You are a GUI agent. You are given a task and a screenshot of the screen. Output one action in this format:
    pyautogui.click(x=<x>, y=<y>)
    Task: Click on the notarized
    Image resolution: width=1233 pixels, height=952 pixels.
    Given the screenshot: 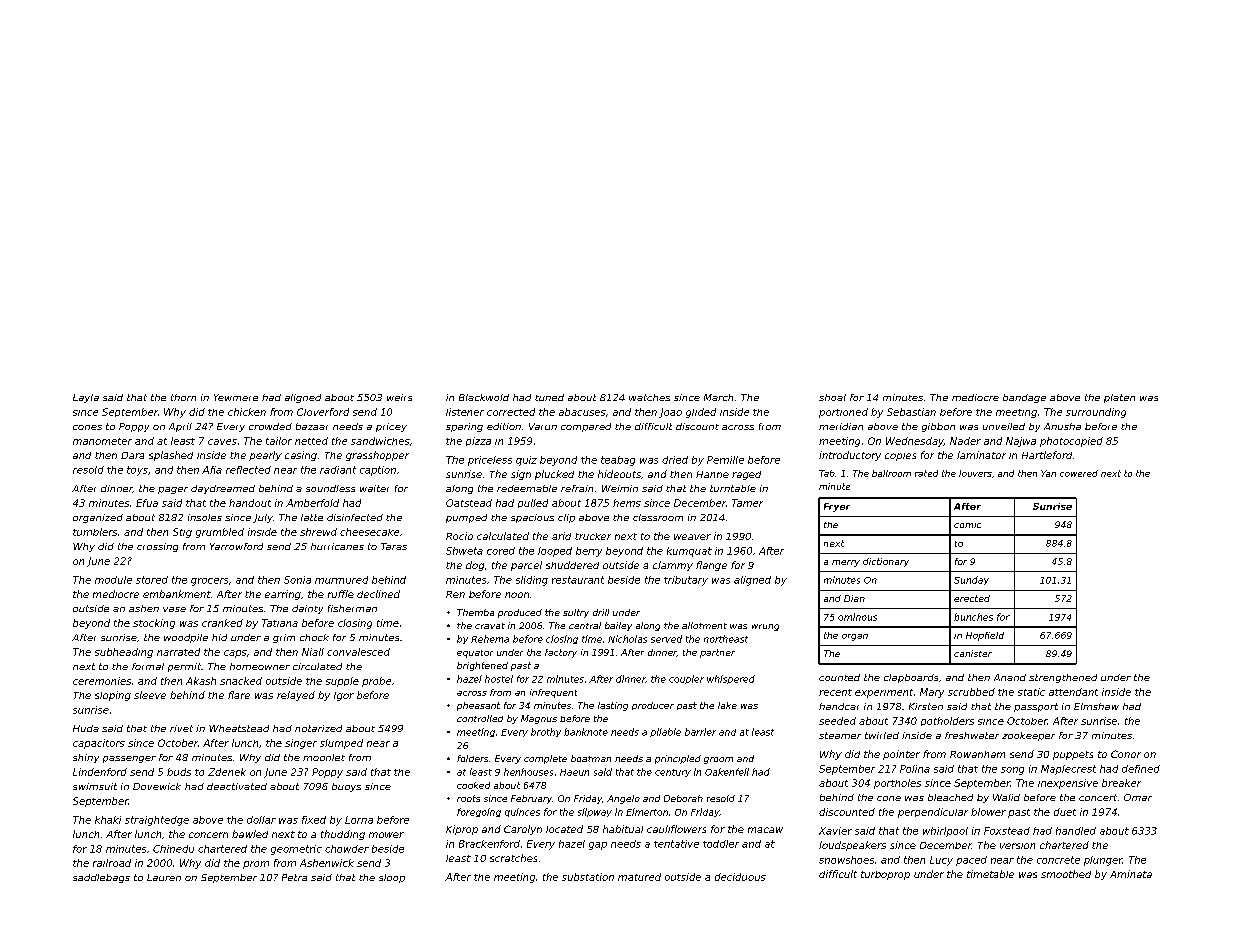 What is the action you would take?
    pyautogui.click(x=318, y=728)
